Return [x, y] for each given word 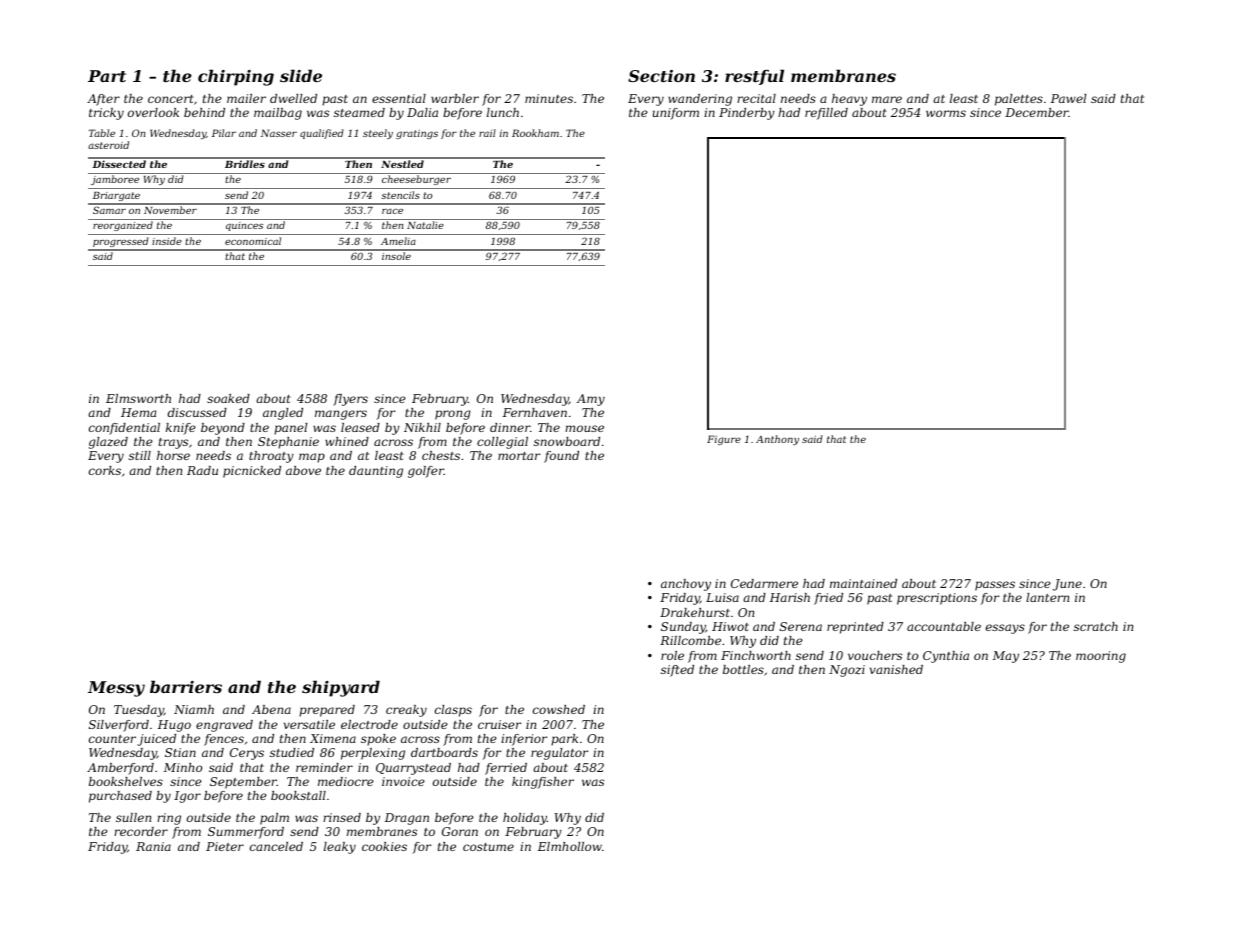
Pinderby [747, 114]
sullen [133, 817]
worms [946, 113]
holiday [525, 819]
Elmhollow [570, 846]
